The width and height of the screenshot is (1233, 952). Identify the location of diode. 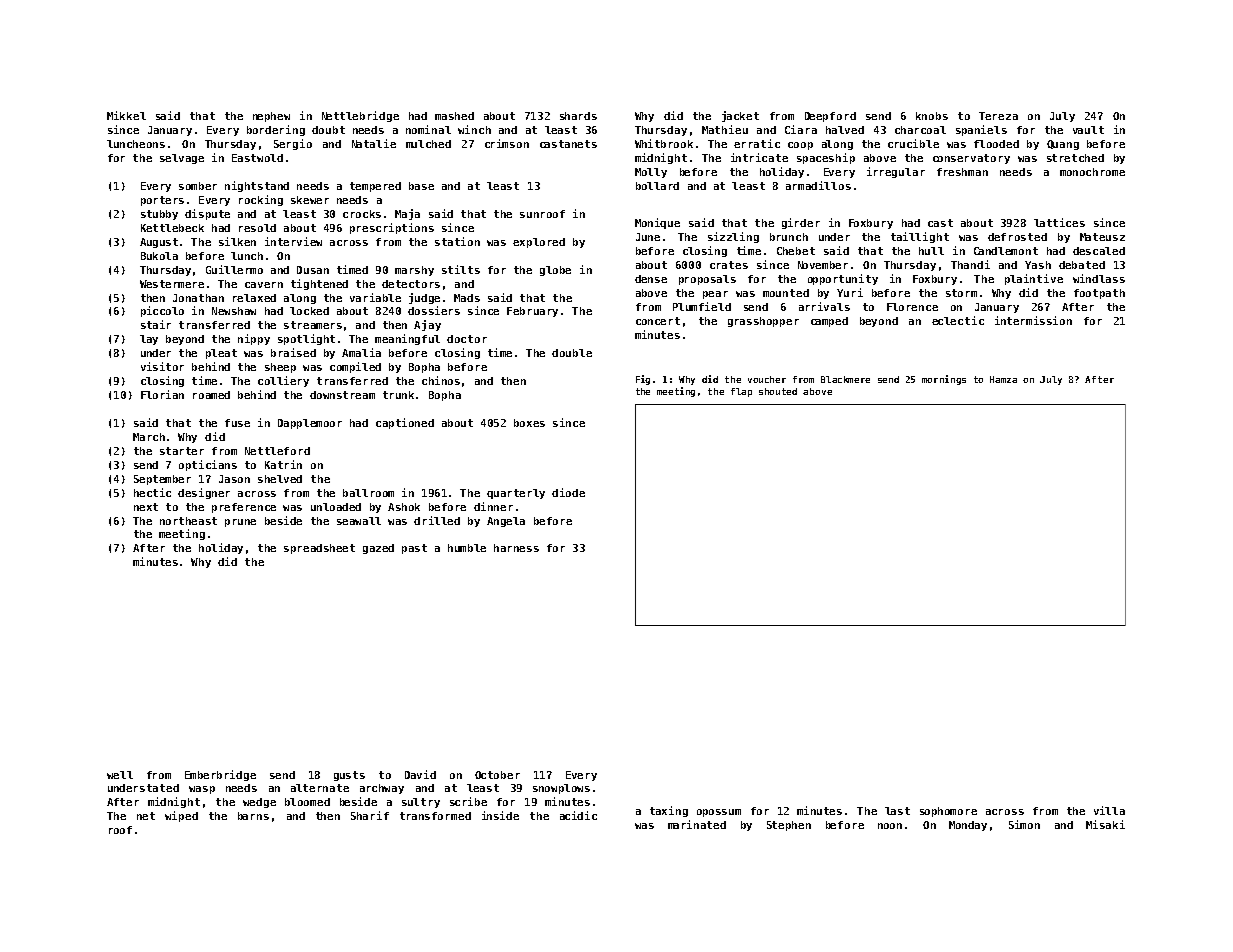
(568, 492).
